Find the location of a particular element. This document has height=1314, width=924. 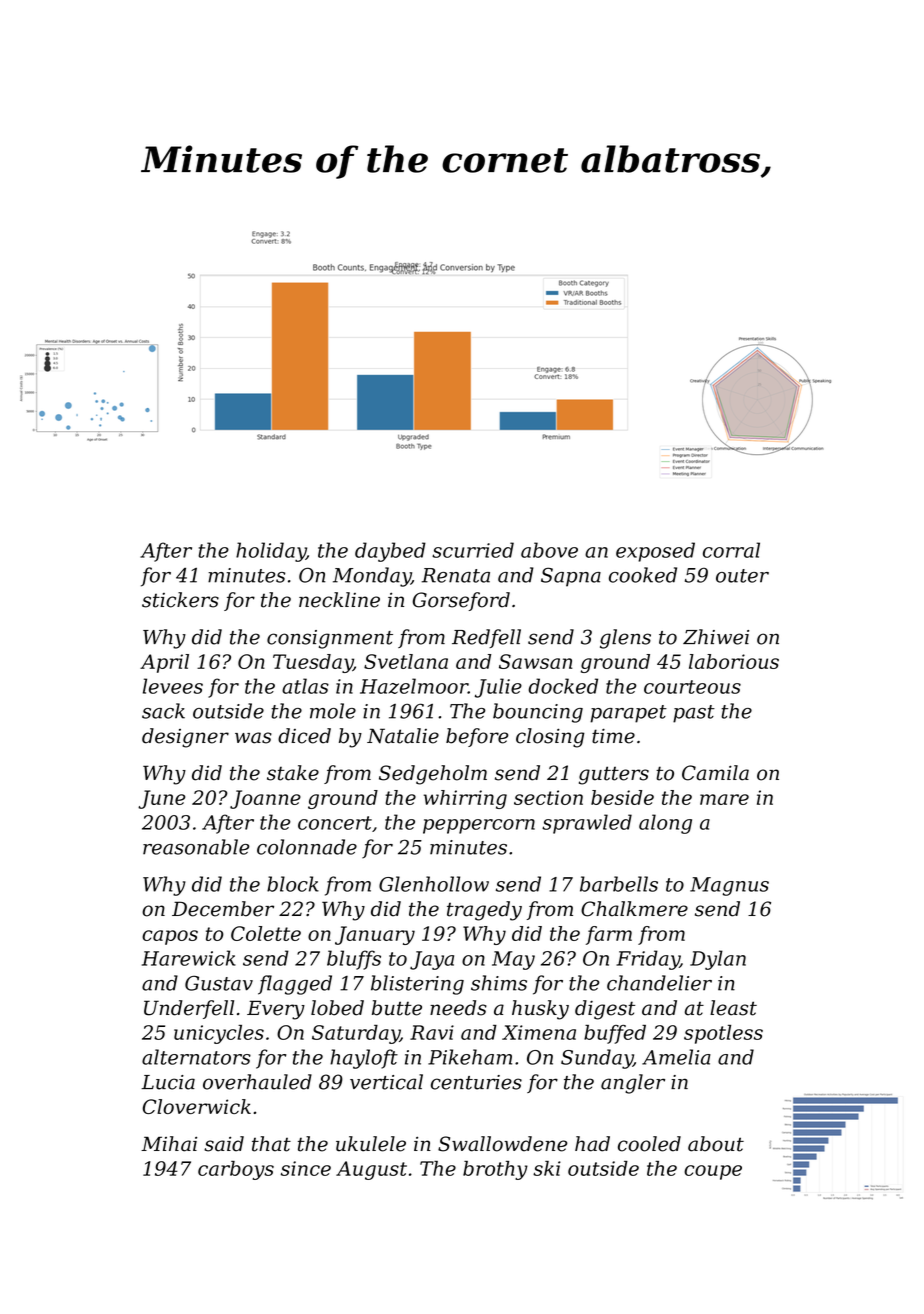

tragedy is located at coordinates (484, 911).
